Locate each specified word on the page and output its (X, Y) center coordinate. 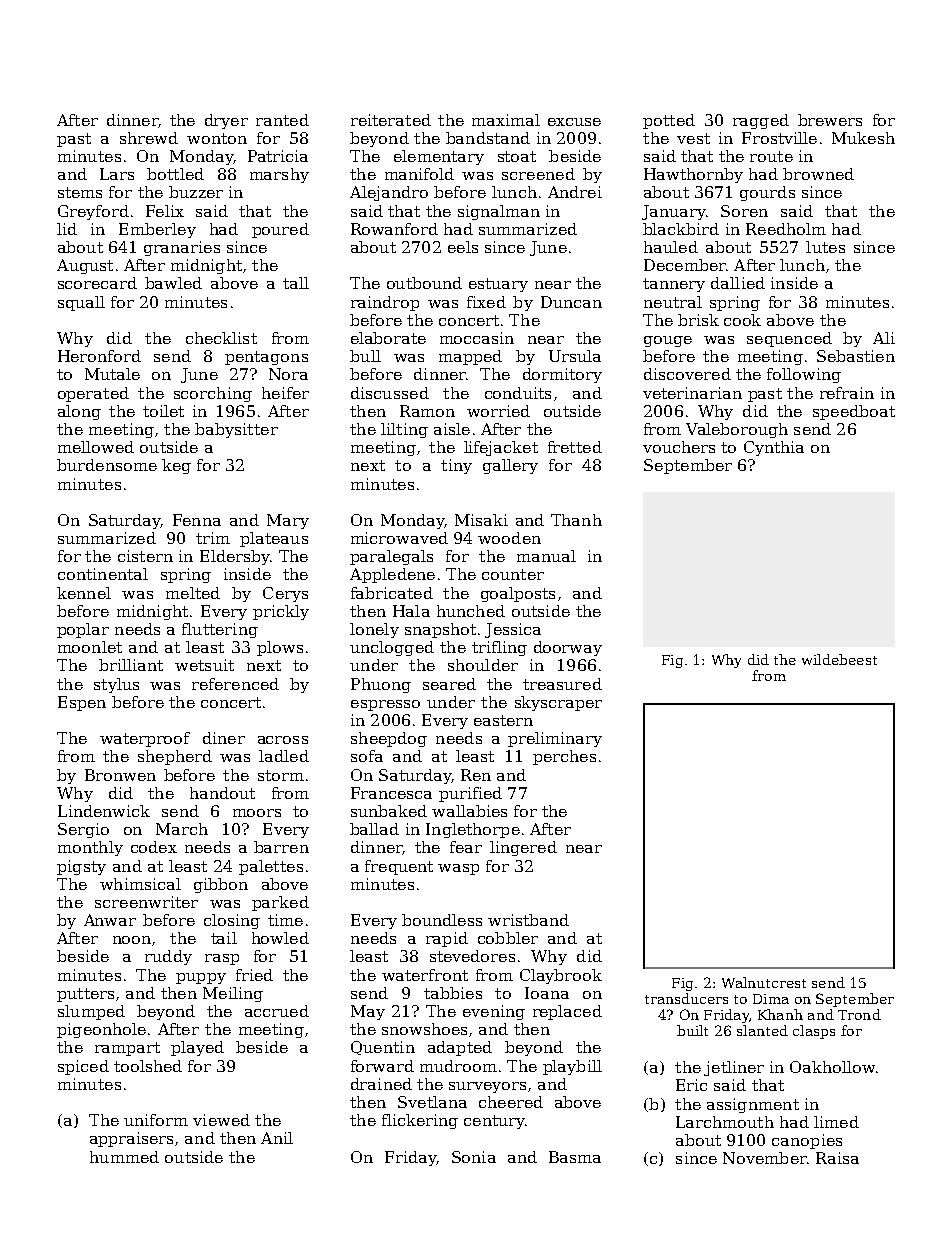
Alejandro (389, 193)
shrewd (149, 138)
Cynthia (774, 448)
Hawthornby (693, 175)
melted (193, 593)
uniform (156, 1120)
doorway (568, 648)
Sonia (474, 1157)
